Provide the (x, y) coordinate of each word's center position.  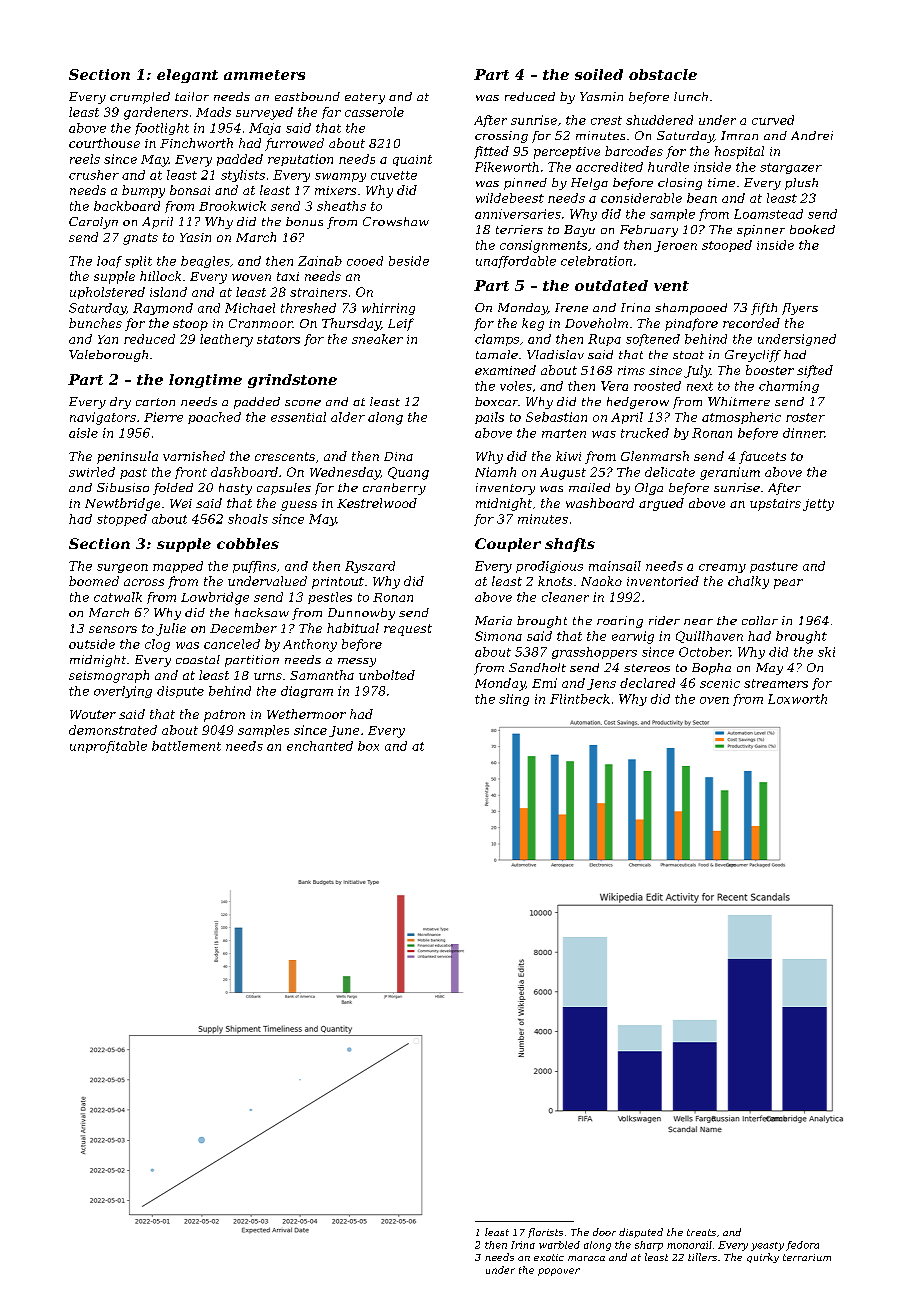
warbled (559, 1245)
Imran (739, 135)
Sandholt (537, 667)
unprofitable (108, 747)
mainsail (615, 566)
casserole (374, 112)
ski (826, 652)
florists (545, 1233)
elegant (187, 76)
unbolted (387, 675)
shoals (248, 519)
